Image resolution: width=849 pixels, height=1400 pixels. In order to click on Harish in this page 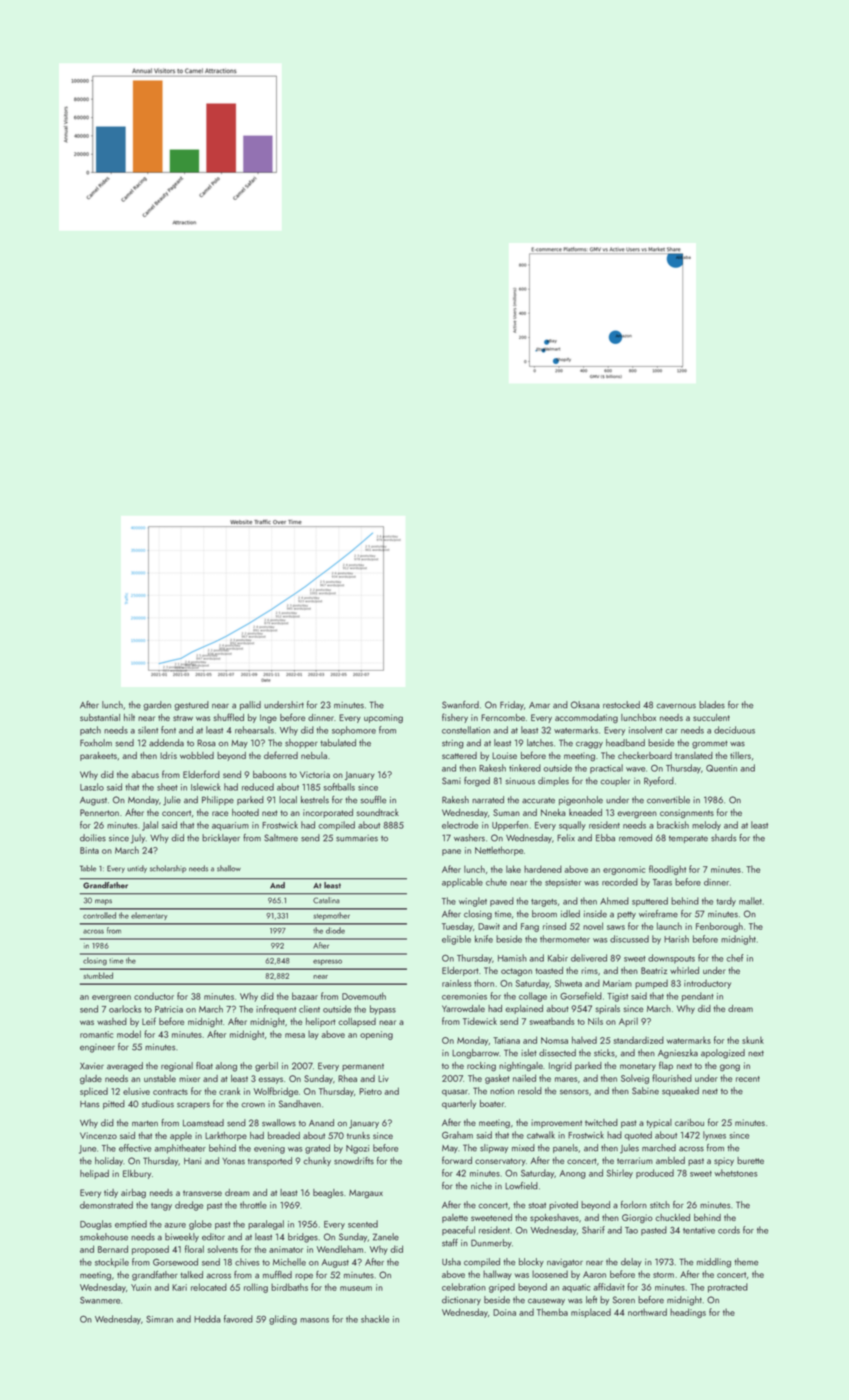, I will do `click(676, 939)`.
